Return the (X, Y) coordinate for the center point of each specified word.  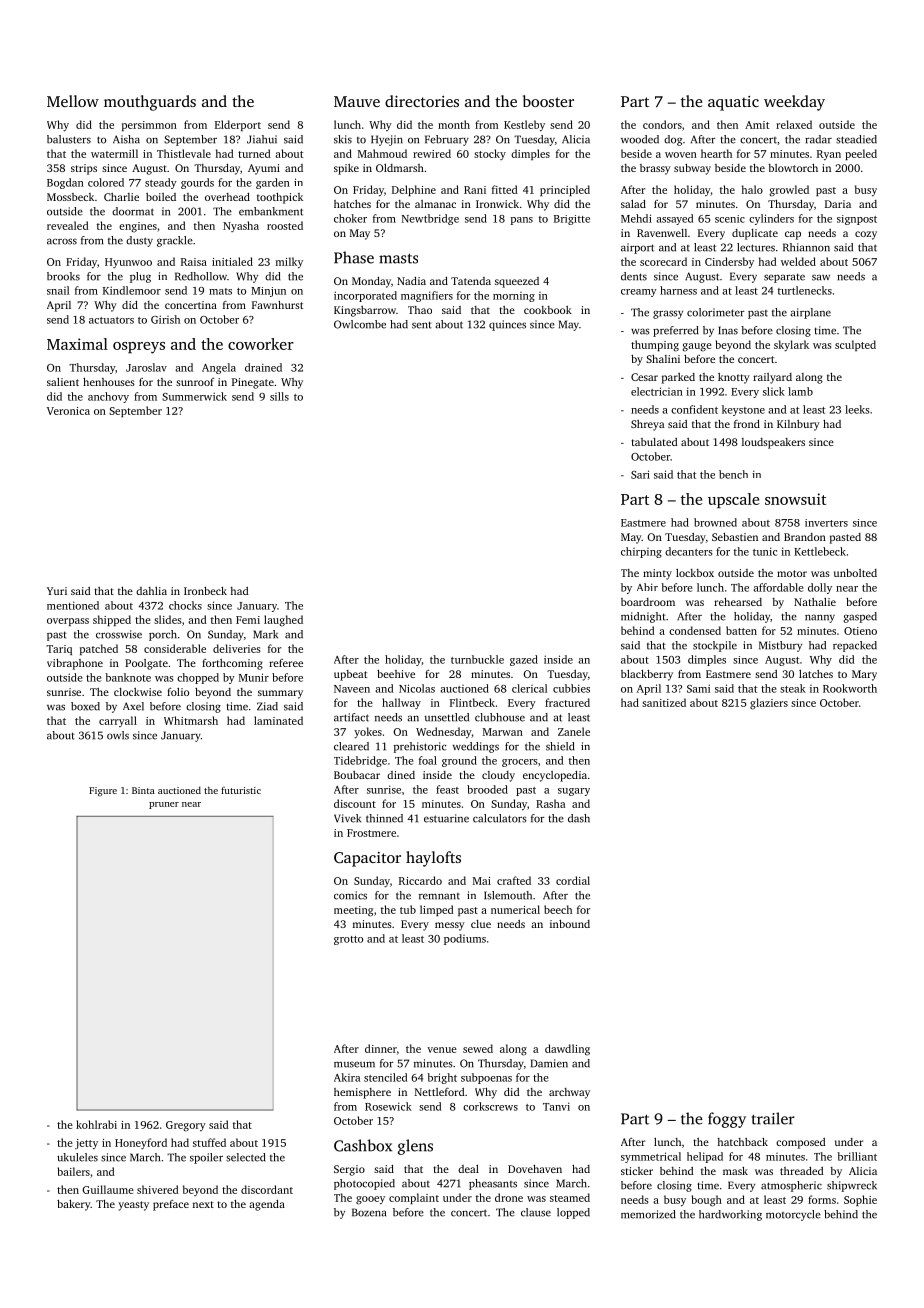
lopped (573, 1213)
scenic (730, 219)
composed (801, 1143)
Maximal (77, 344)
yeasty (133, 1206)
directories (422, 101)
